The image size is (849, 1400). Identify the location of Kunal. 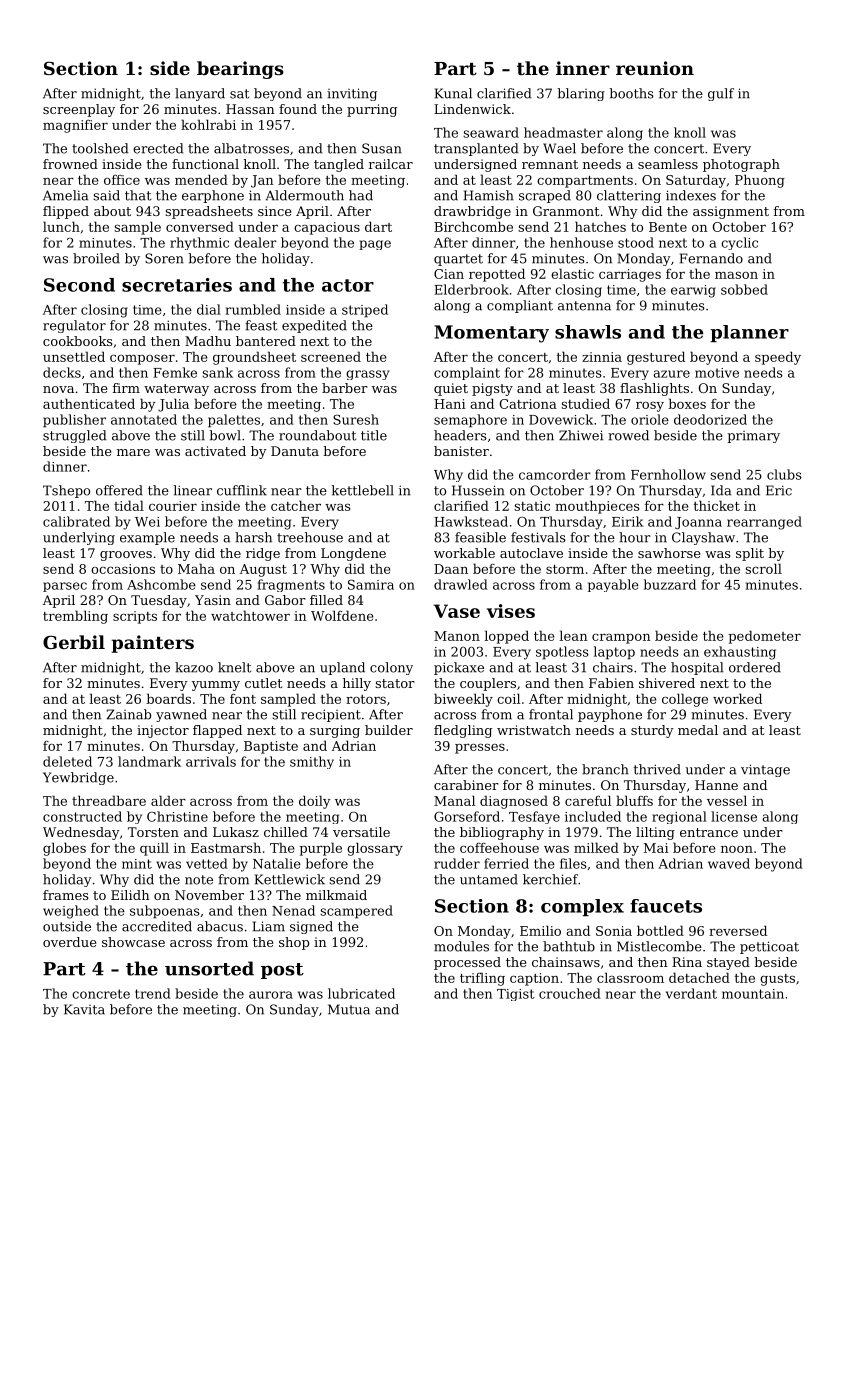
(453, 93).
